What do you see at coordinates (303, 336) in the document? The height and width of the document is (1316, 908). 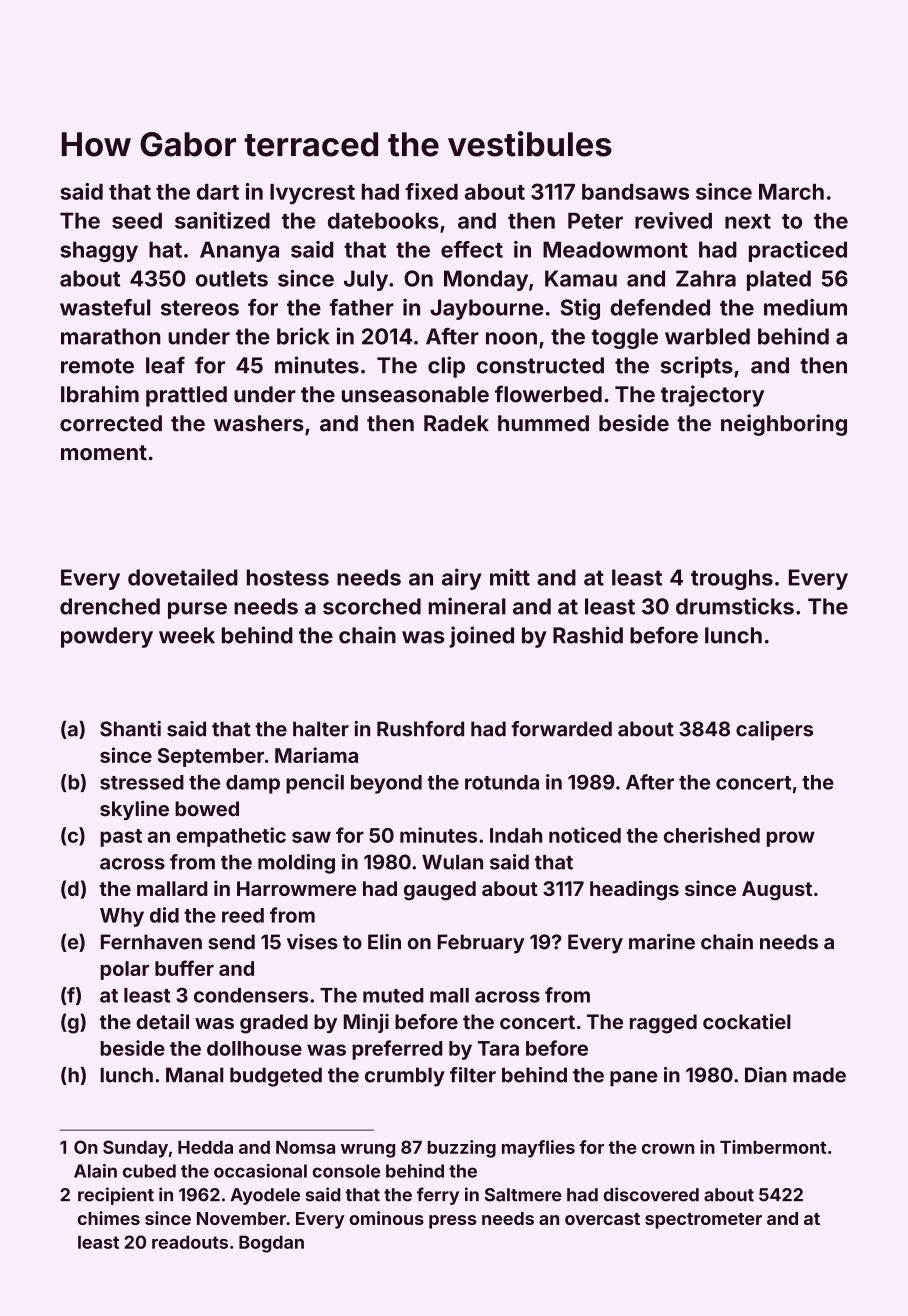 I see `brick` at bounding box center [303, 336].
